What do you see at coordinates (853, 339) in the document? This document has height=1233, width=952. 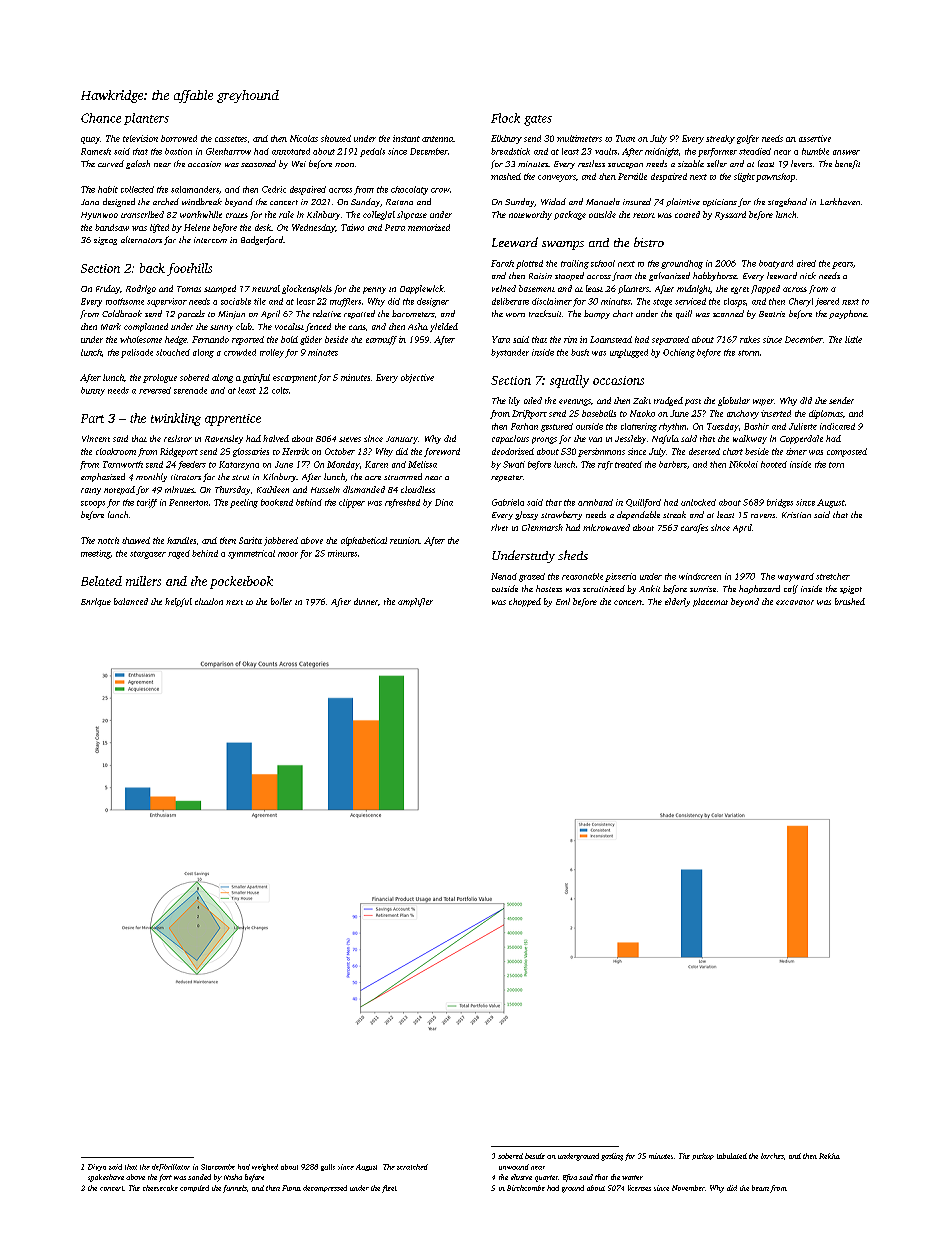 I see `little` at bounding box center [853, 339].
